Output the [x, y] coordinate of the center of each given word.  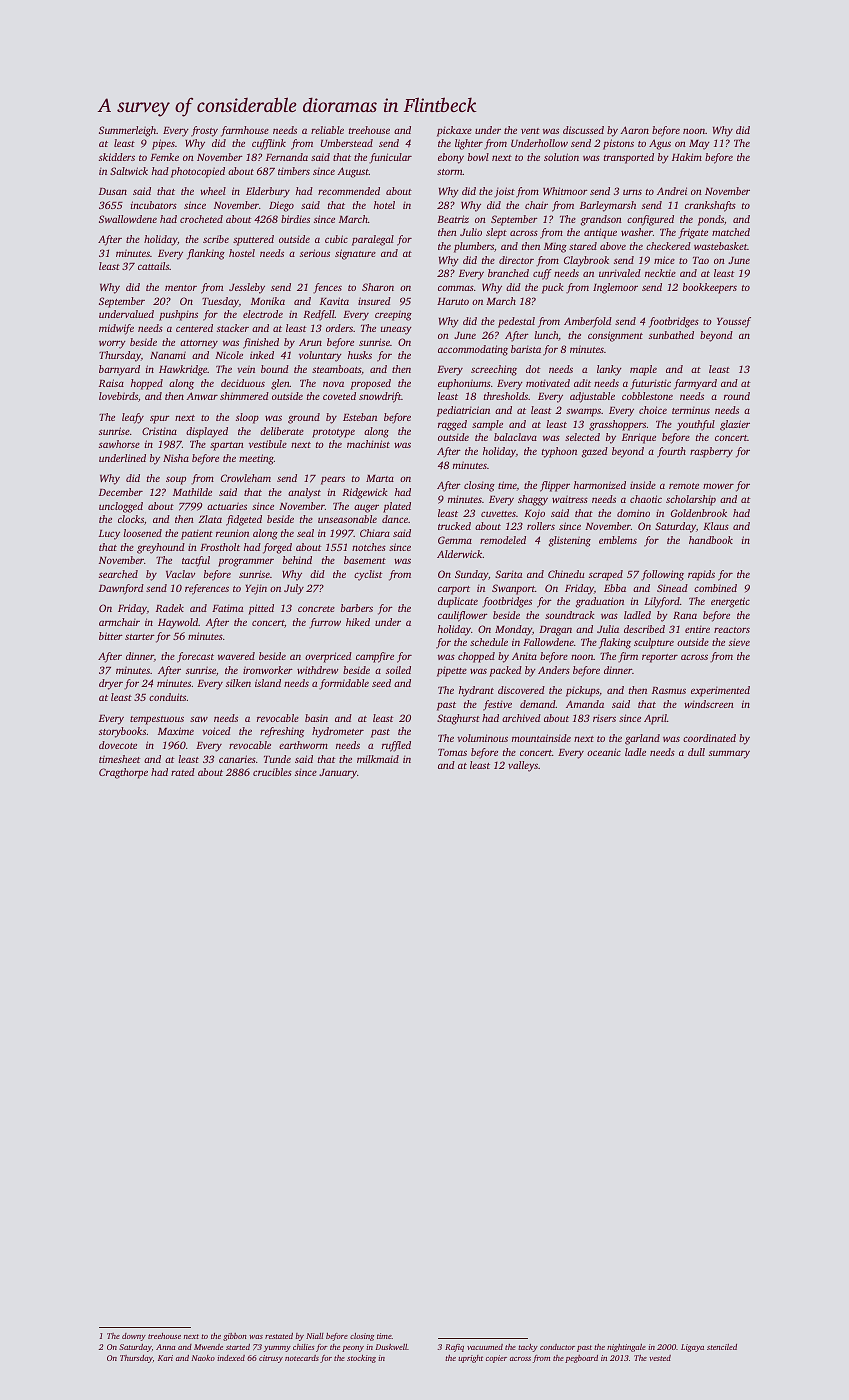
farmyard [695, 384]
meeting [256, 459]
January [338, 774]
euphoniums [464, 384]
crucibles [272, 772]
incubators [154, 205]
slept [496, 233]
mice [664, 260]
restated [279, 1336]
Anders [554, 670]
